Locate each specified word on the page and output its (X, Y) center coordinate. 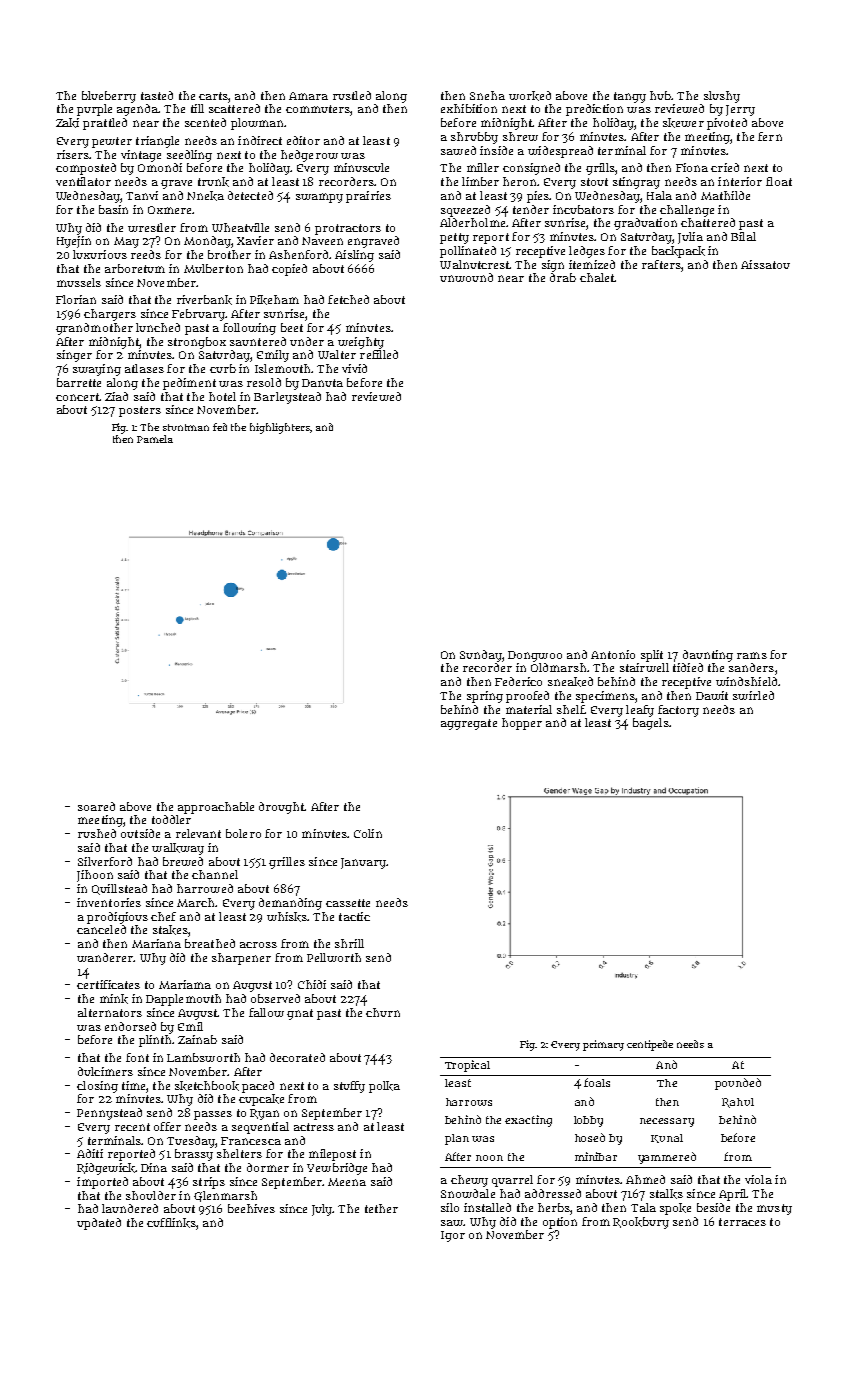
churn (383, 1012)
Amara (308, 96)
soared (96, 806)
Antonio (613, 654)
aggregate (469, 724)
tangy (630, 97)
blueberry (109, 97)
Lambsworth (203, 1057)
